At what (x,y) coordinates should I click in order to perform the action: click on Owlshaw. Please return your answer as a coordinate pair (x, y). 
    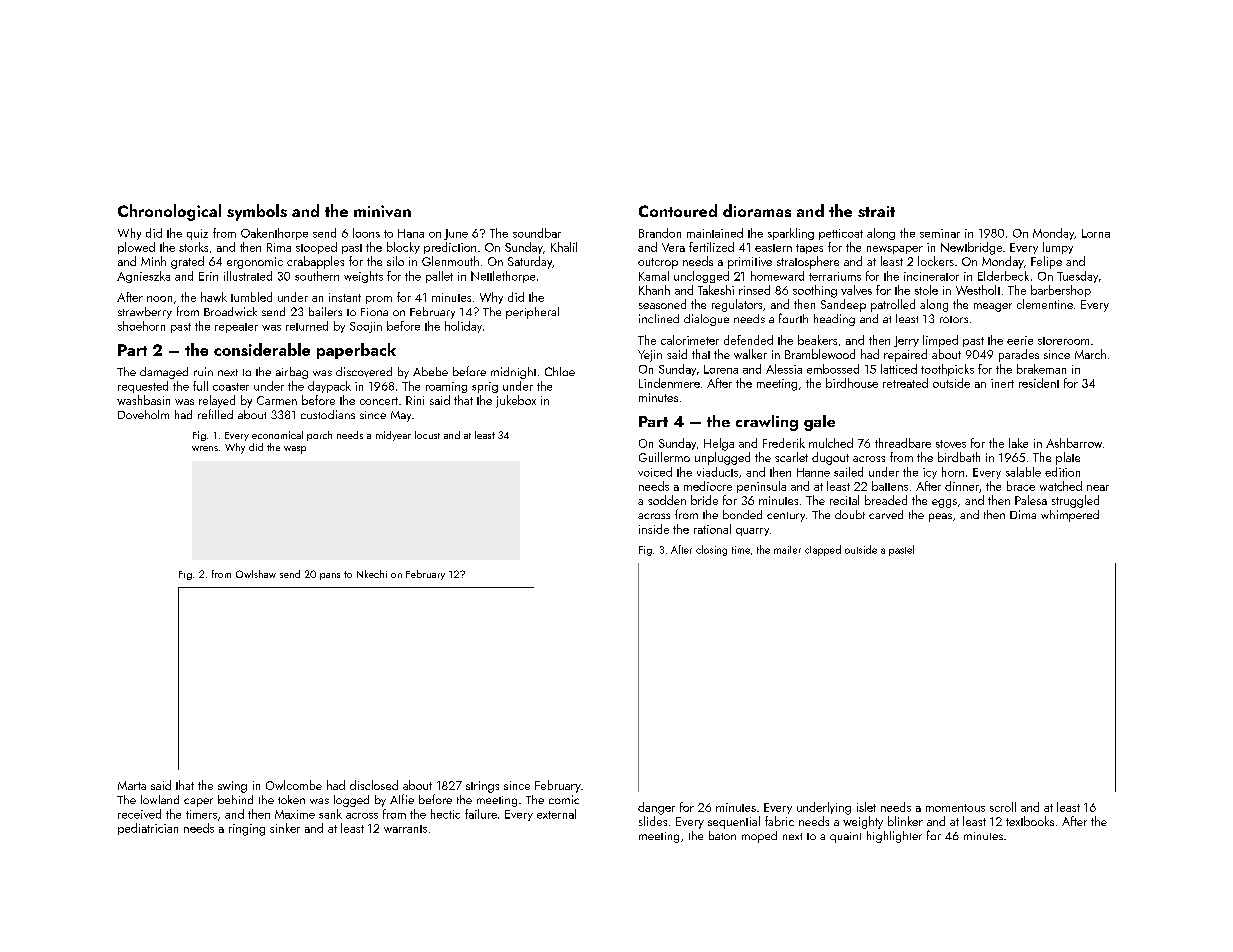
    Looking at the image, I should click on (256, 574).
